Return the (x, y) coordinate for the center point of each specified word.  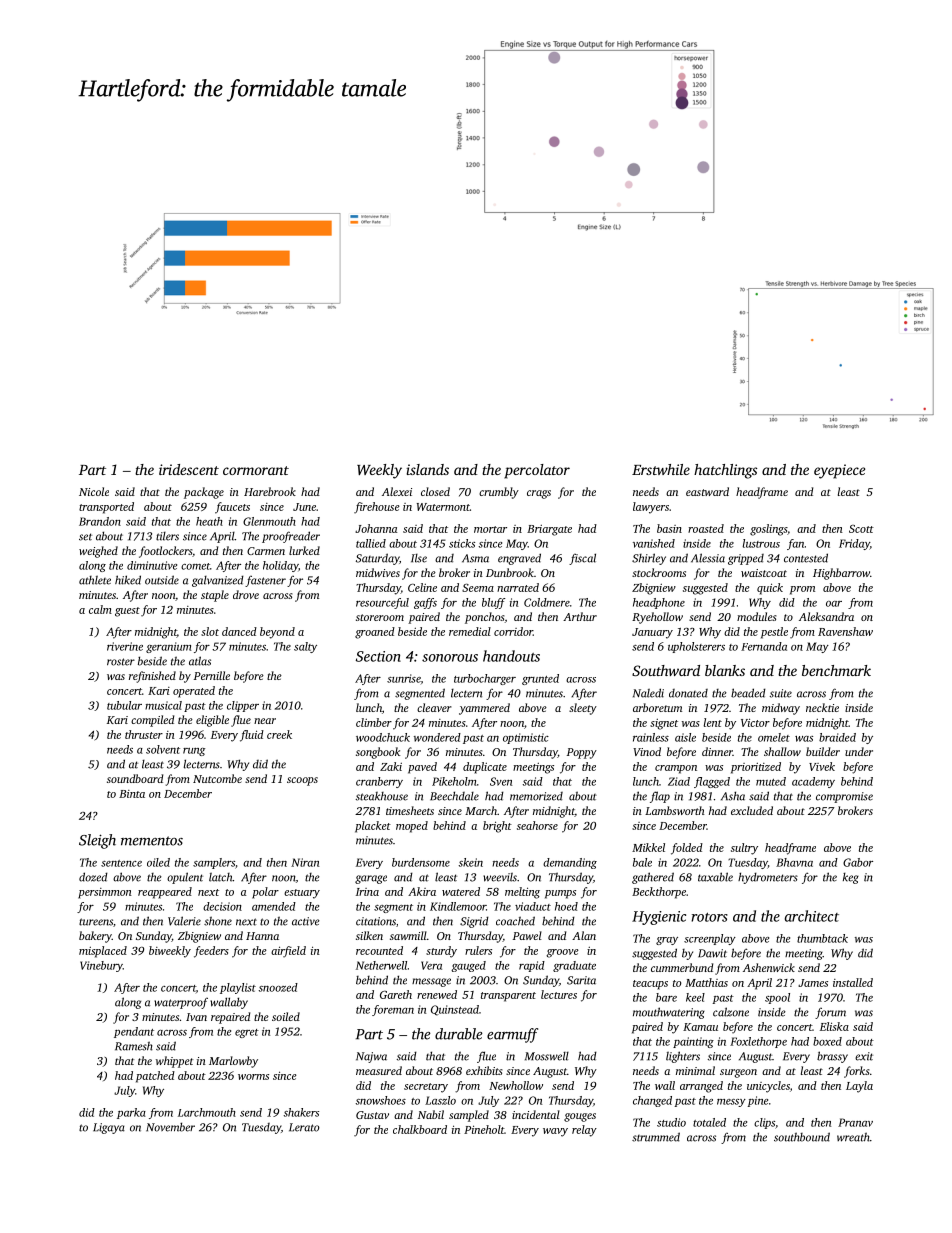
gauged (468, 966)
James (813, 983)
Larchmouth (207, 1112)
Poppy (582, 753)
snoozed (278, 987)
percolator (537, 471)
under (859, 751)
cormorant (256, 470)
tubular (124, 705)
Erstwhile (661, 469)
